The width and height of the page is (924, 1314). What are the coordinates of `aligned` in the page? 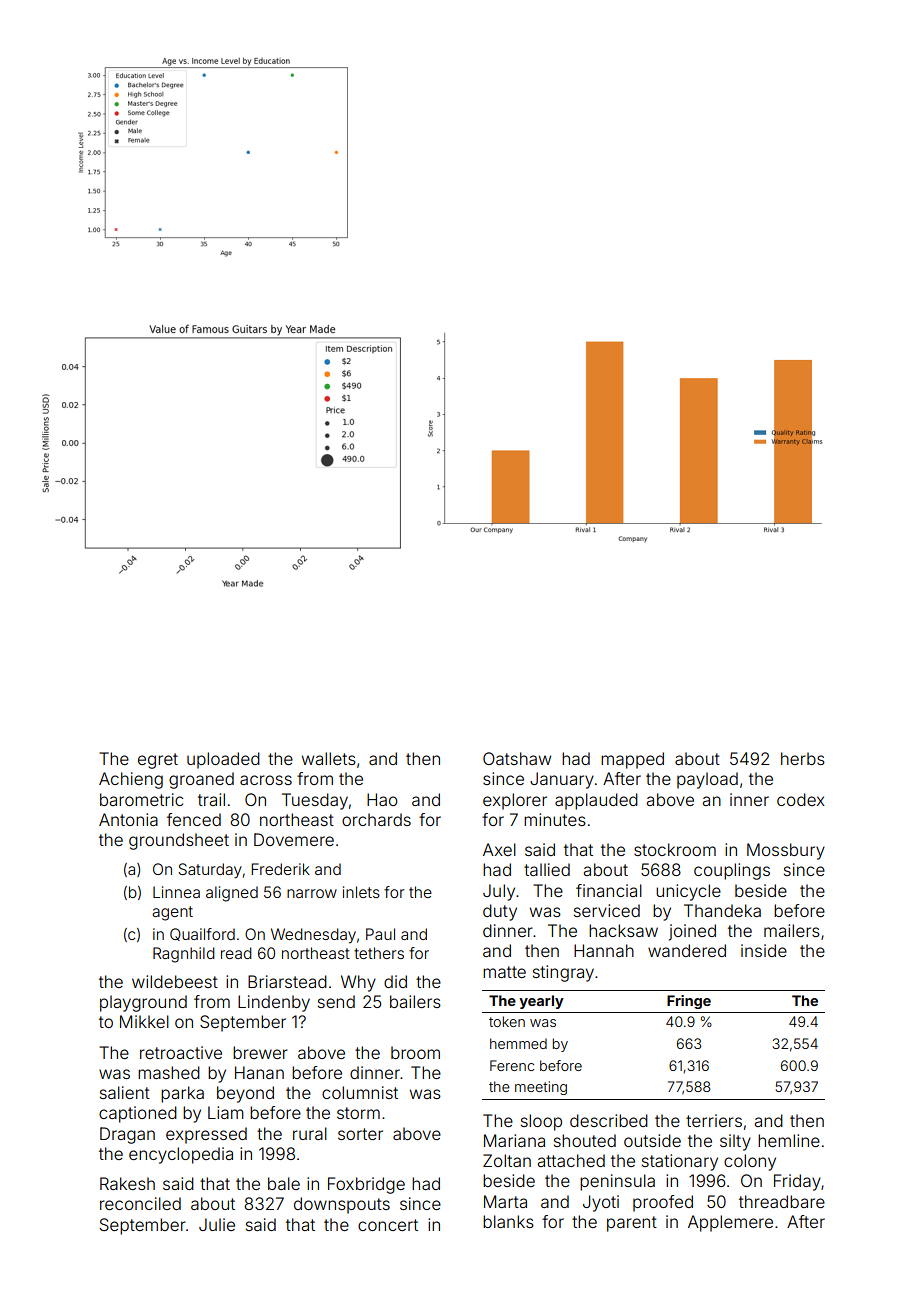 It's located at (232, 894).
